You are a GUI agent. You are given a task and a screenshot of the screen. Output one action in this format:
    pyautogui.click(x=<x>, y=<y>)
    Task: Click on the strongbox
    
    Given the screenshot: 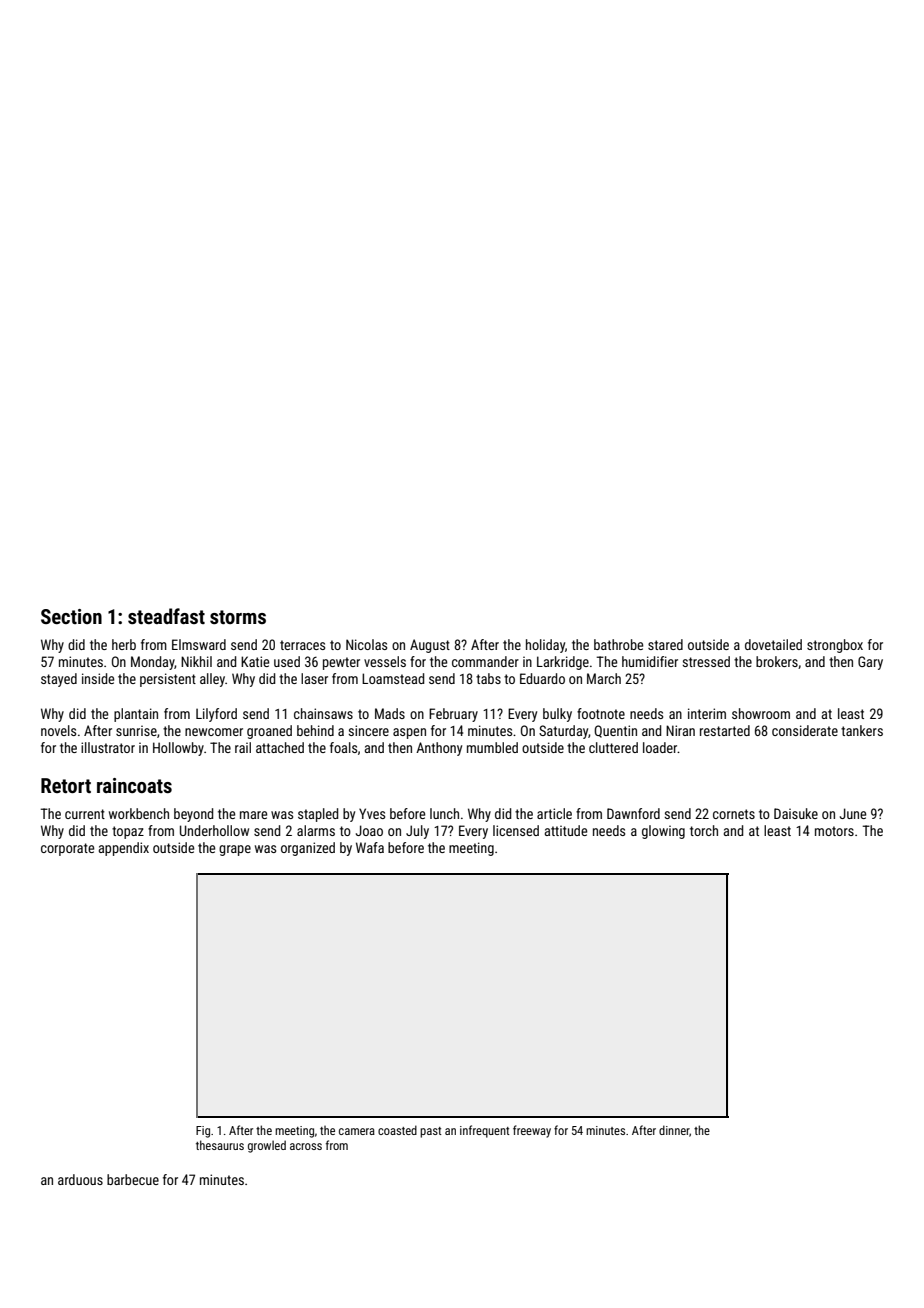 What is the action you would take?
    pyautogui.click(x=835, y=646)
